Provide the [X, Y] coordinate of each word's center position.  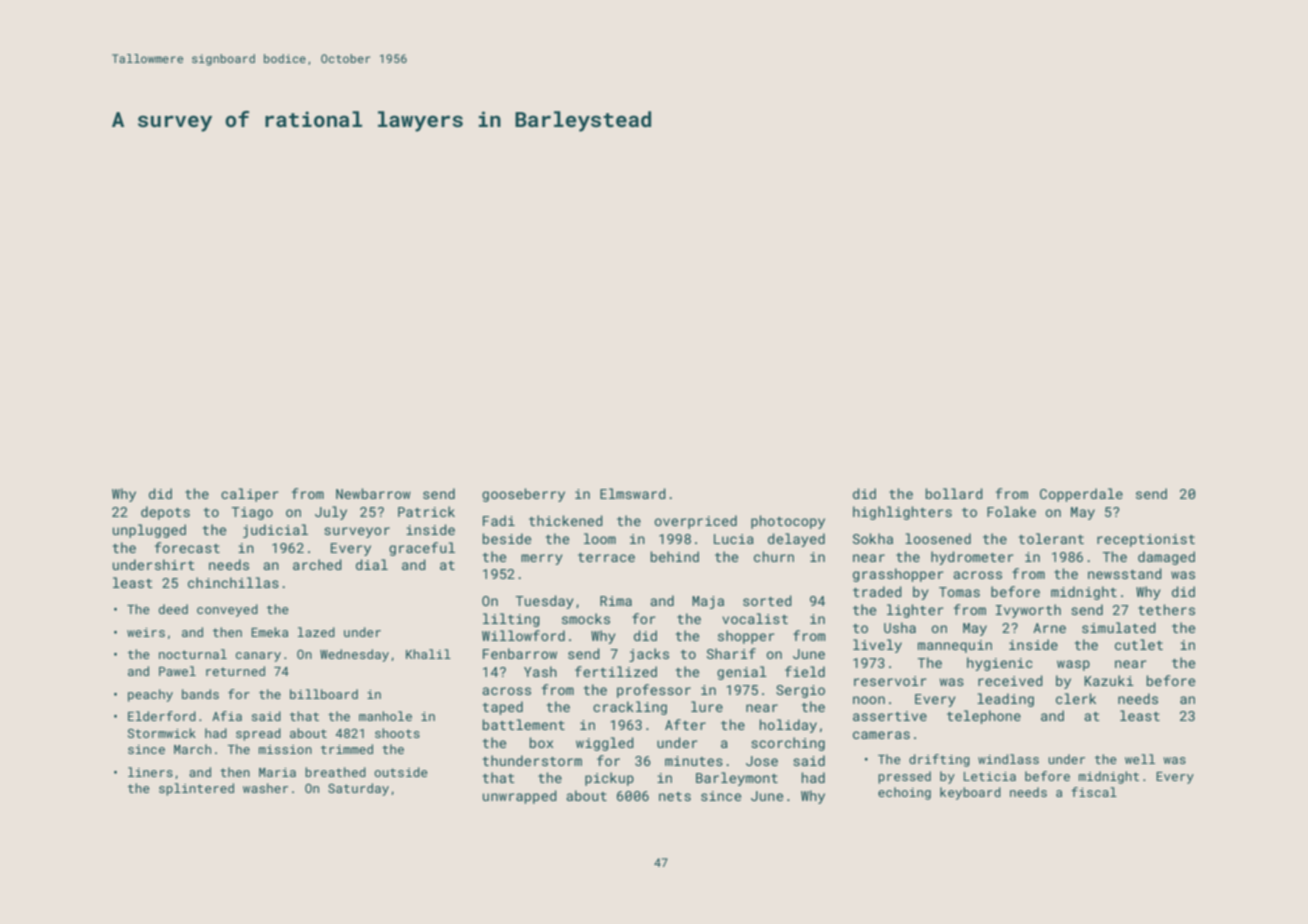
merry [542, 559]
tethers [1166, 609]
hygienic [1000, 664]
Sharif [731, 653]
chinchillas [233, 582]
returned [235, 671]
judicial [275, 531]
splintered [196, 789]
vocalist [755, 618]
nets [675, 796]
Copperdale [1081, 495]
